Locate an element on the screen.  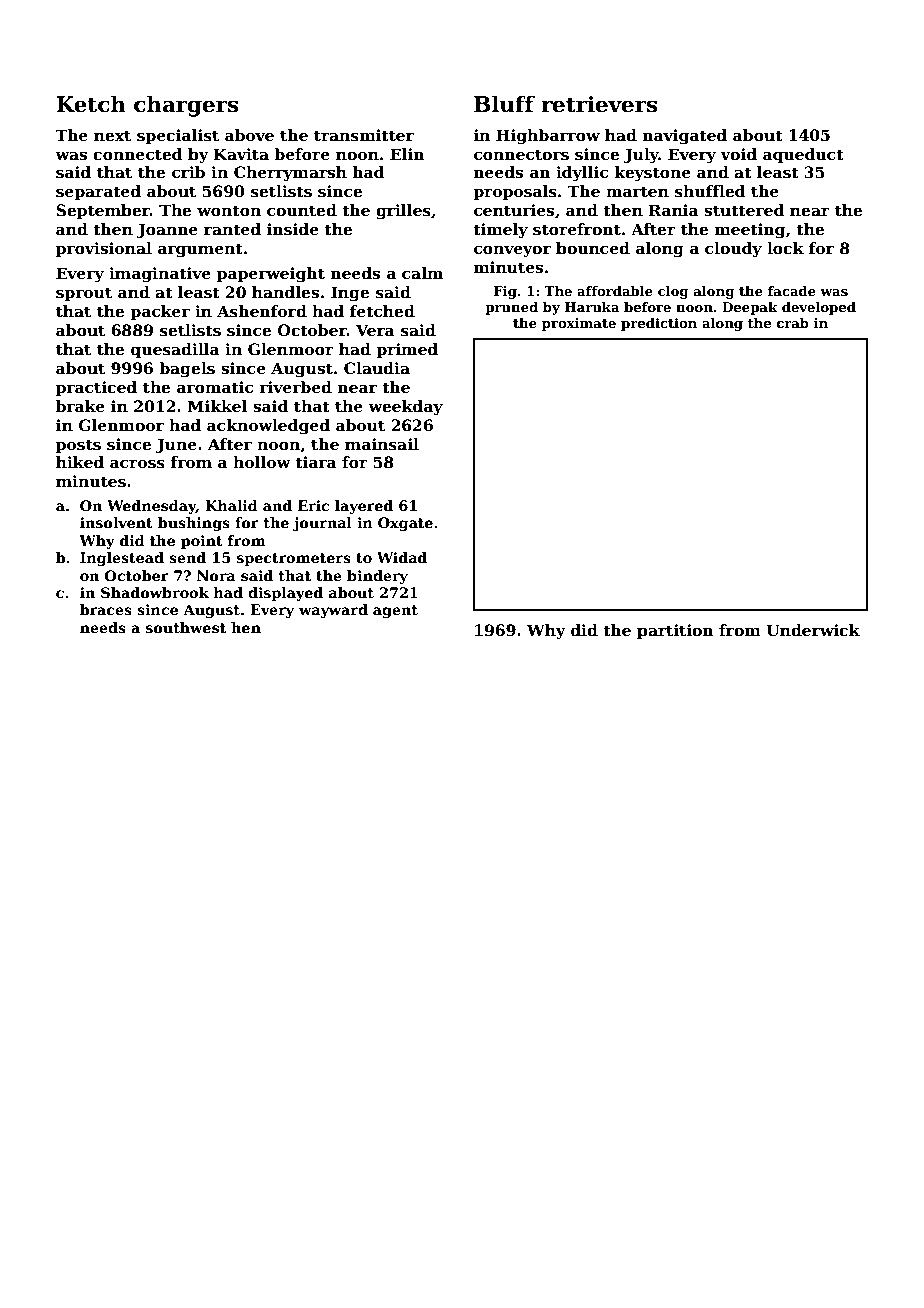
spectrometers is located at coordinates (294, 559).
